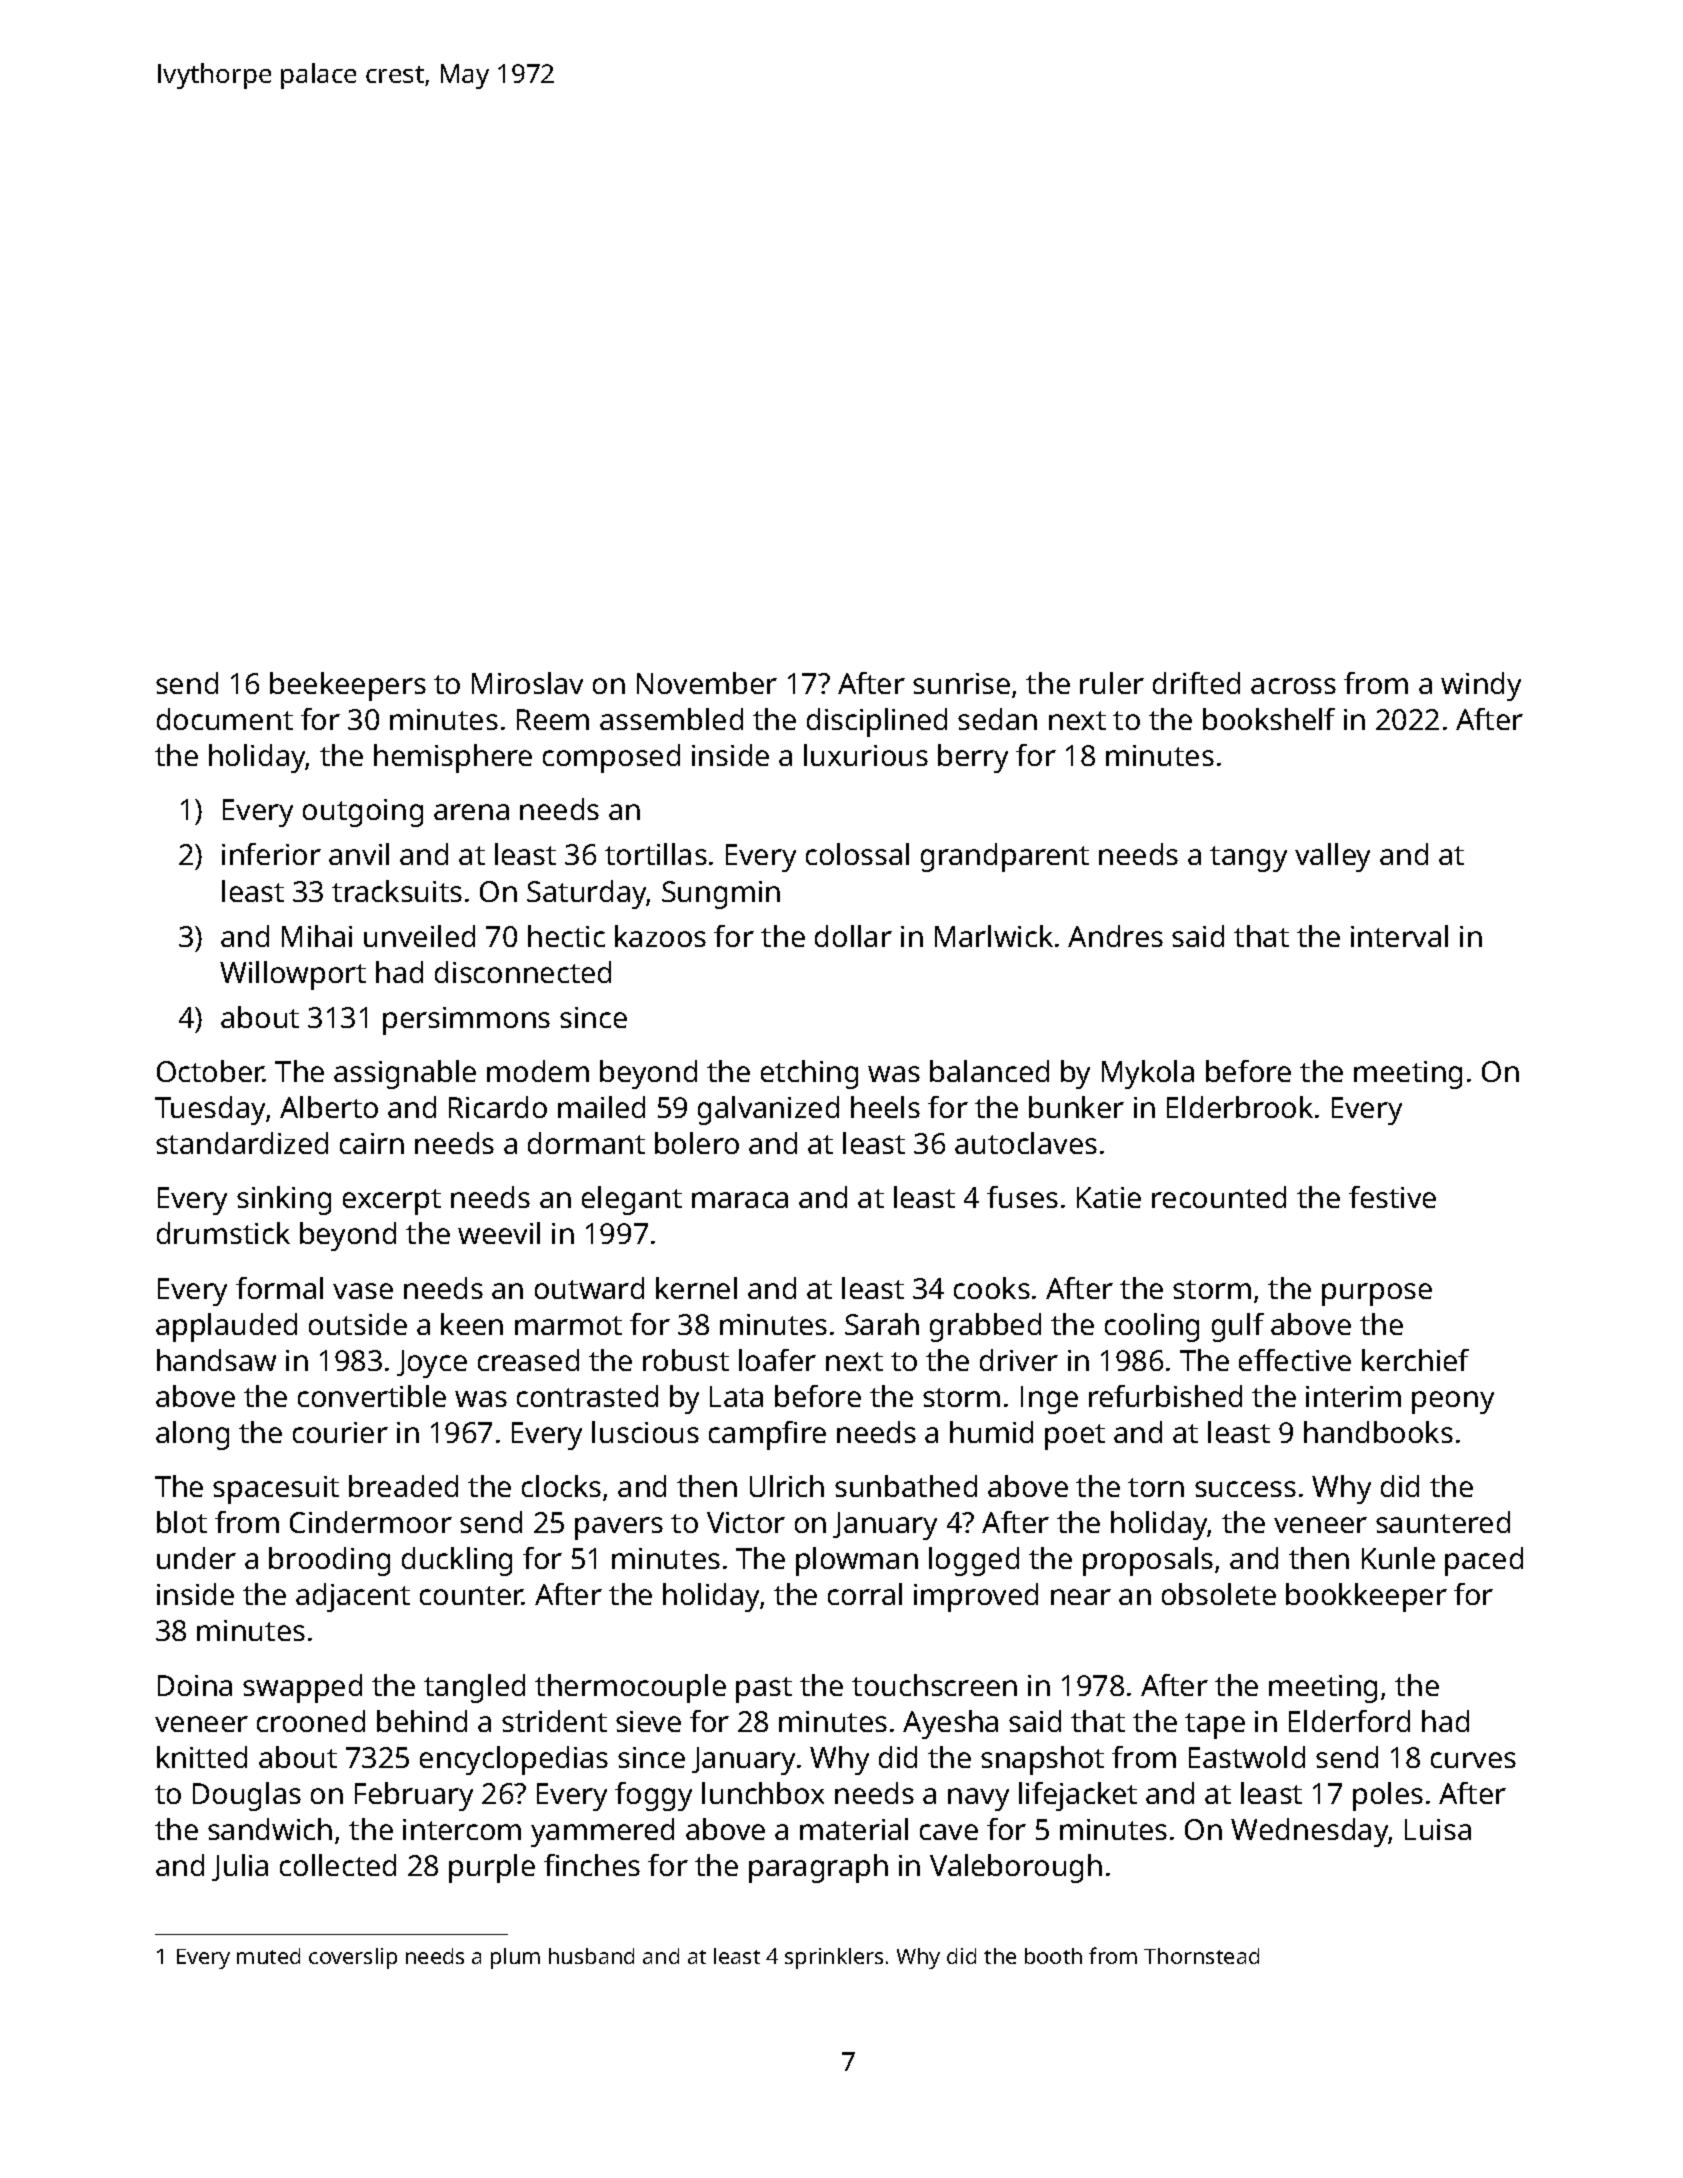 The height and width of the screenshot is (2178, 1683). I want to click on outgoing, so click(363, 813).
